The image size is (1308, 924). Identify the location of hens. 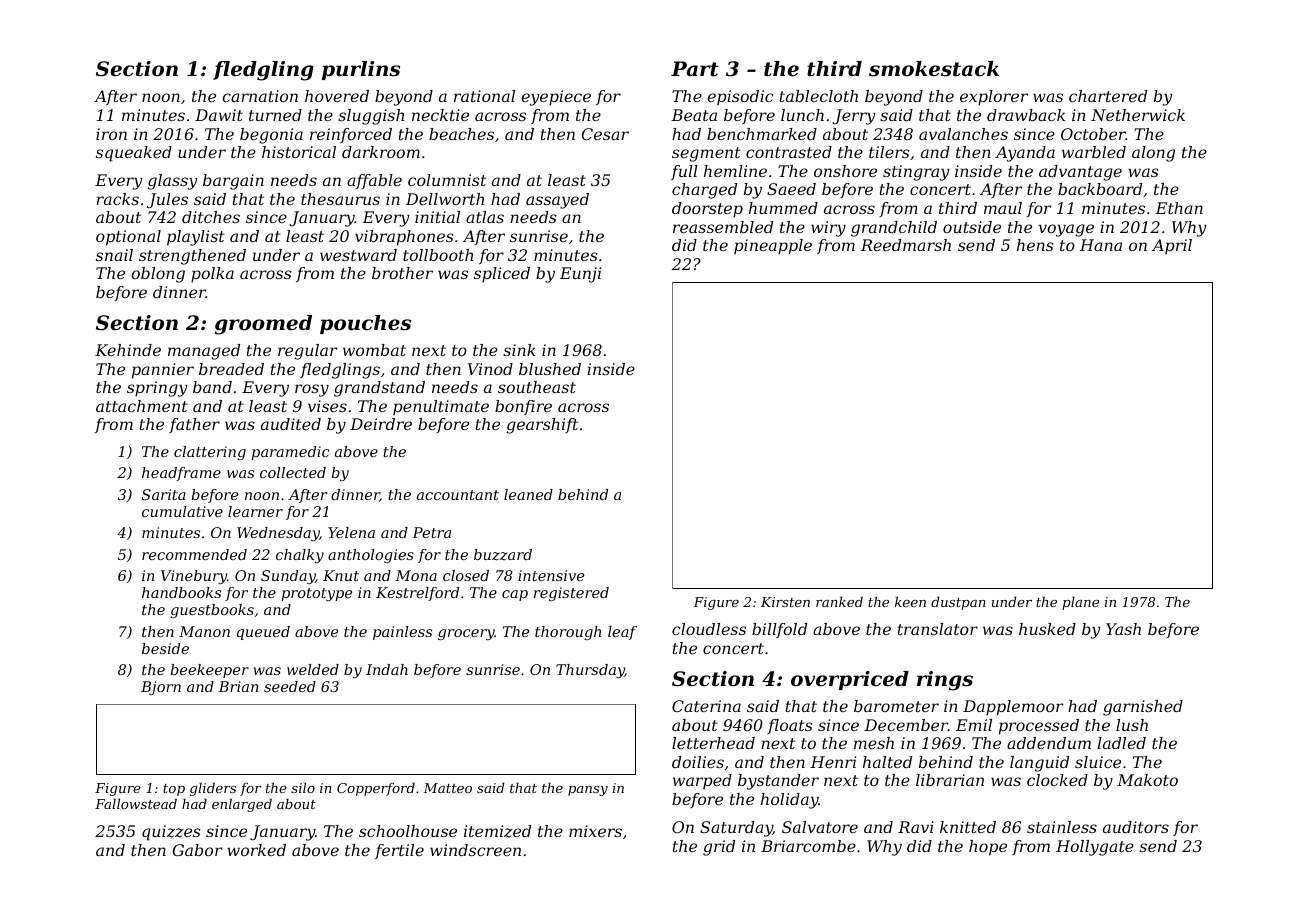
(1035, 245).
